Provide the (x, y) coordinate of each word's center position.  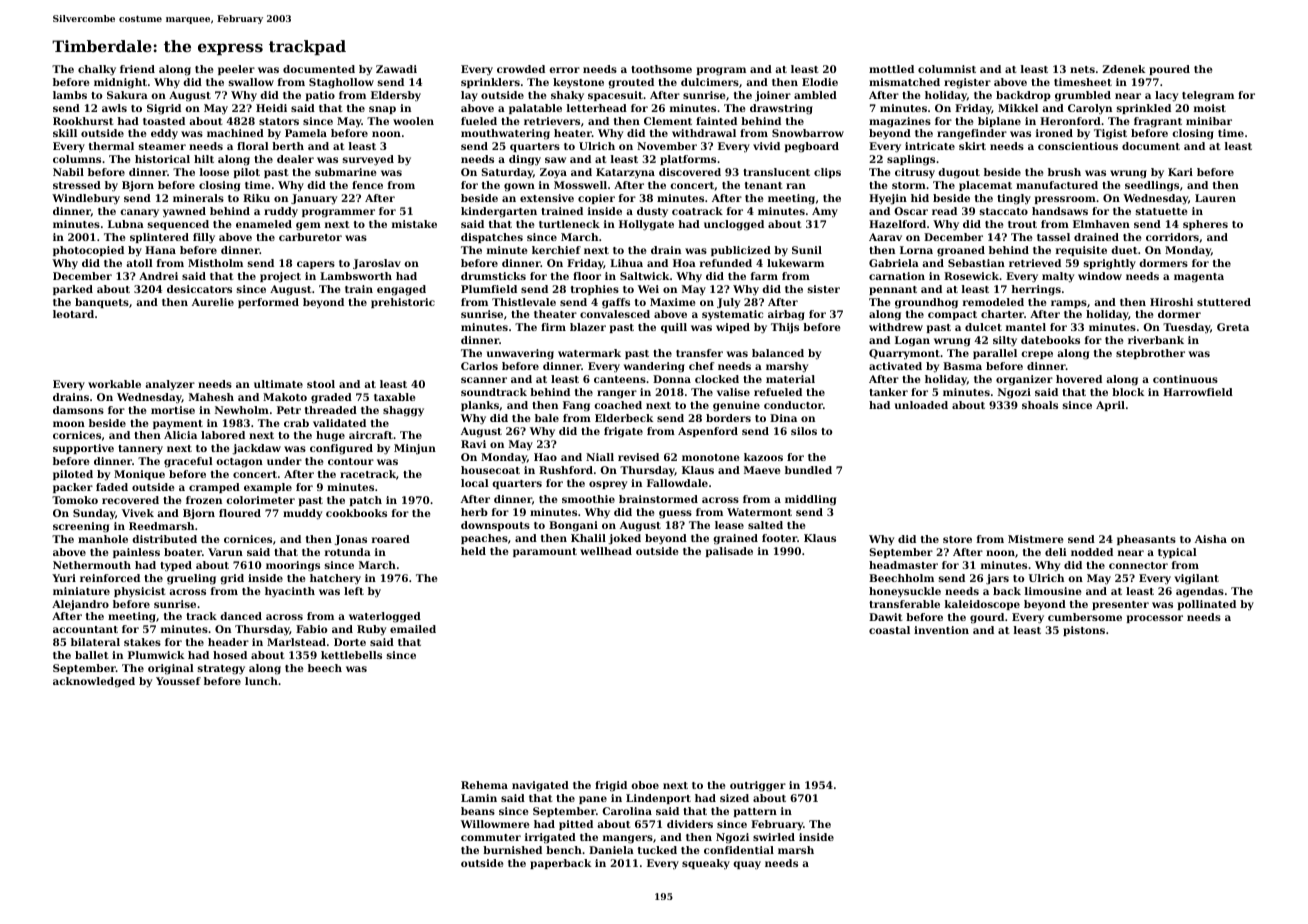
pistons (1084, 631)
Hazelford (897, 224)
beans (478, 811)
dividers (690, 824)
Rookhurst (83, 121)
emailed (413, 629)
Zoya (553, 173)
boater (183, 552)
